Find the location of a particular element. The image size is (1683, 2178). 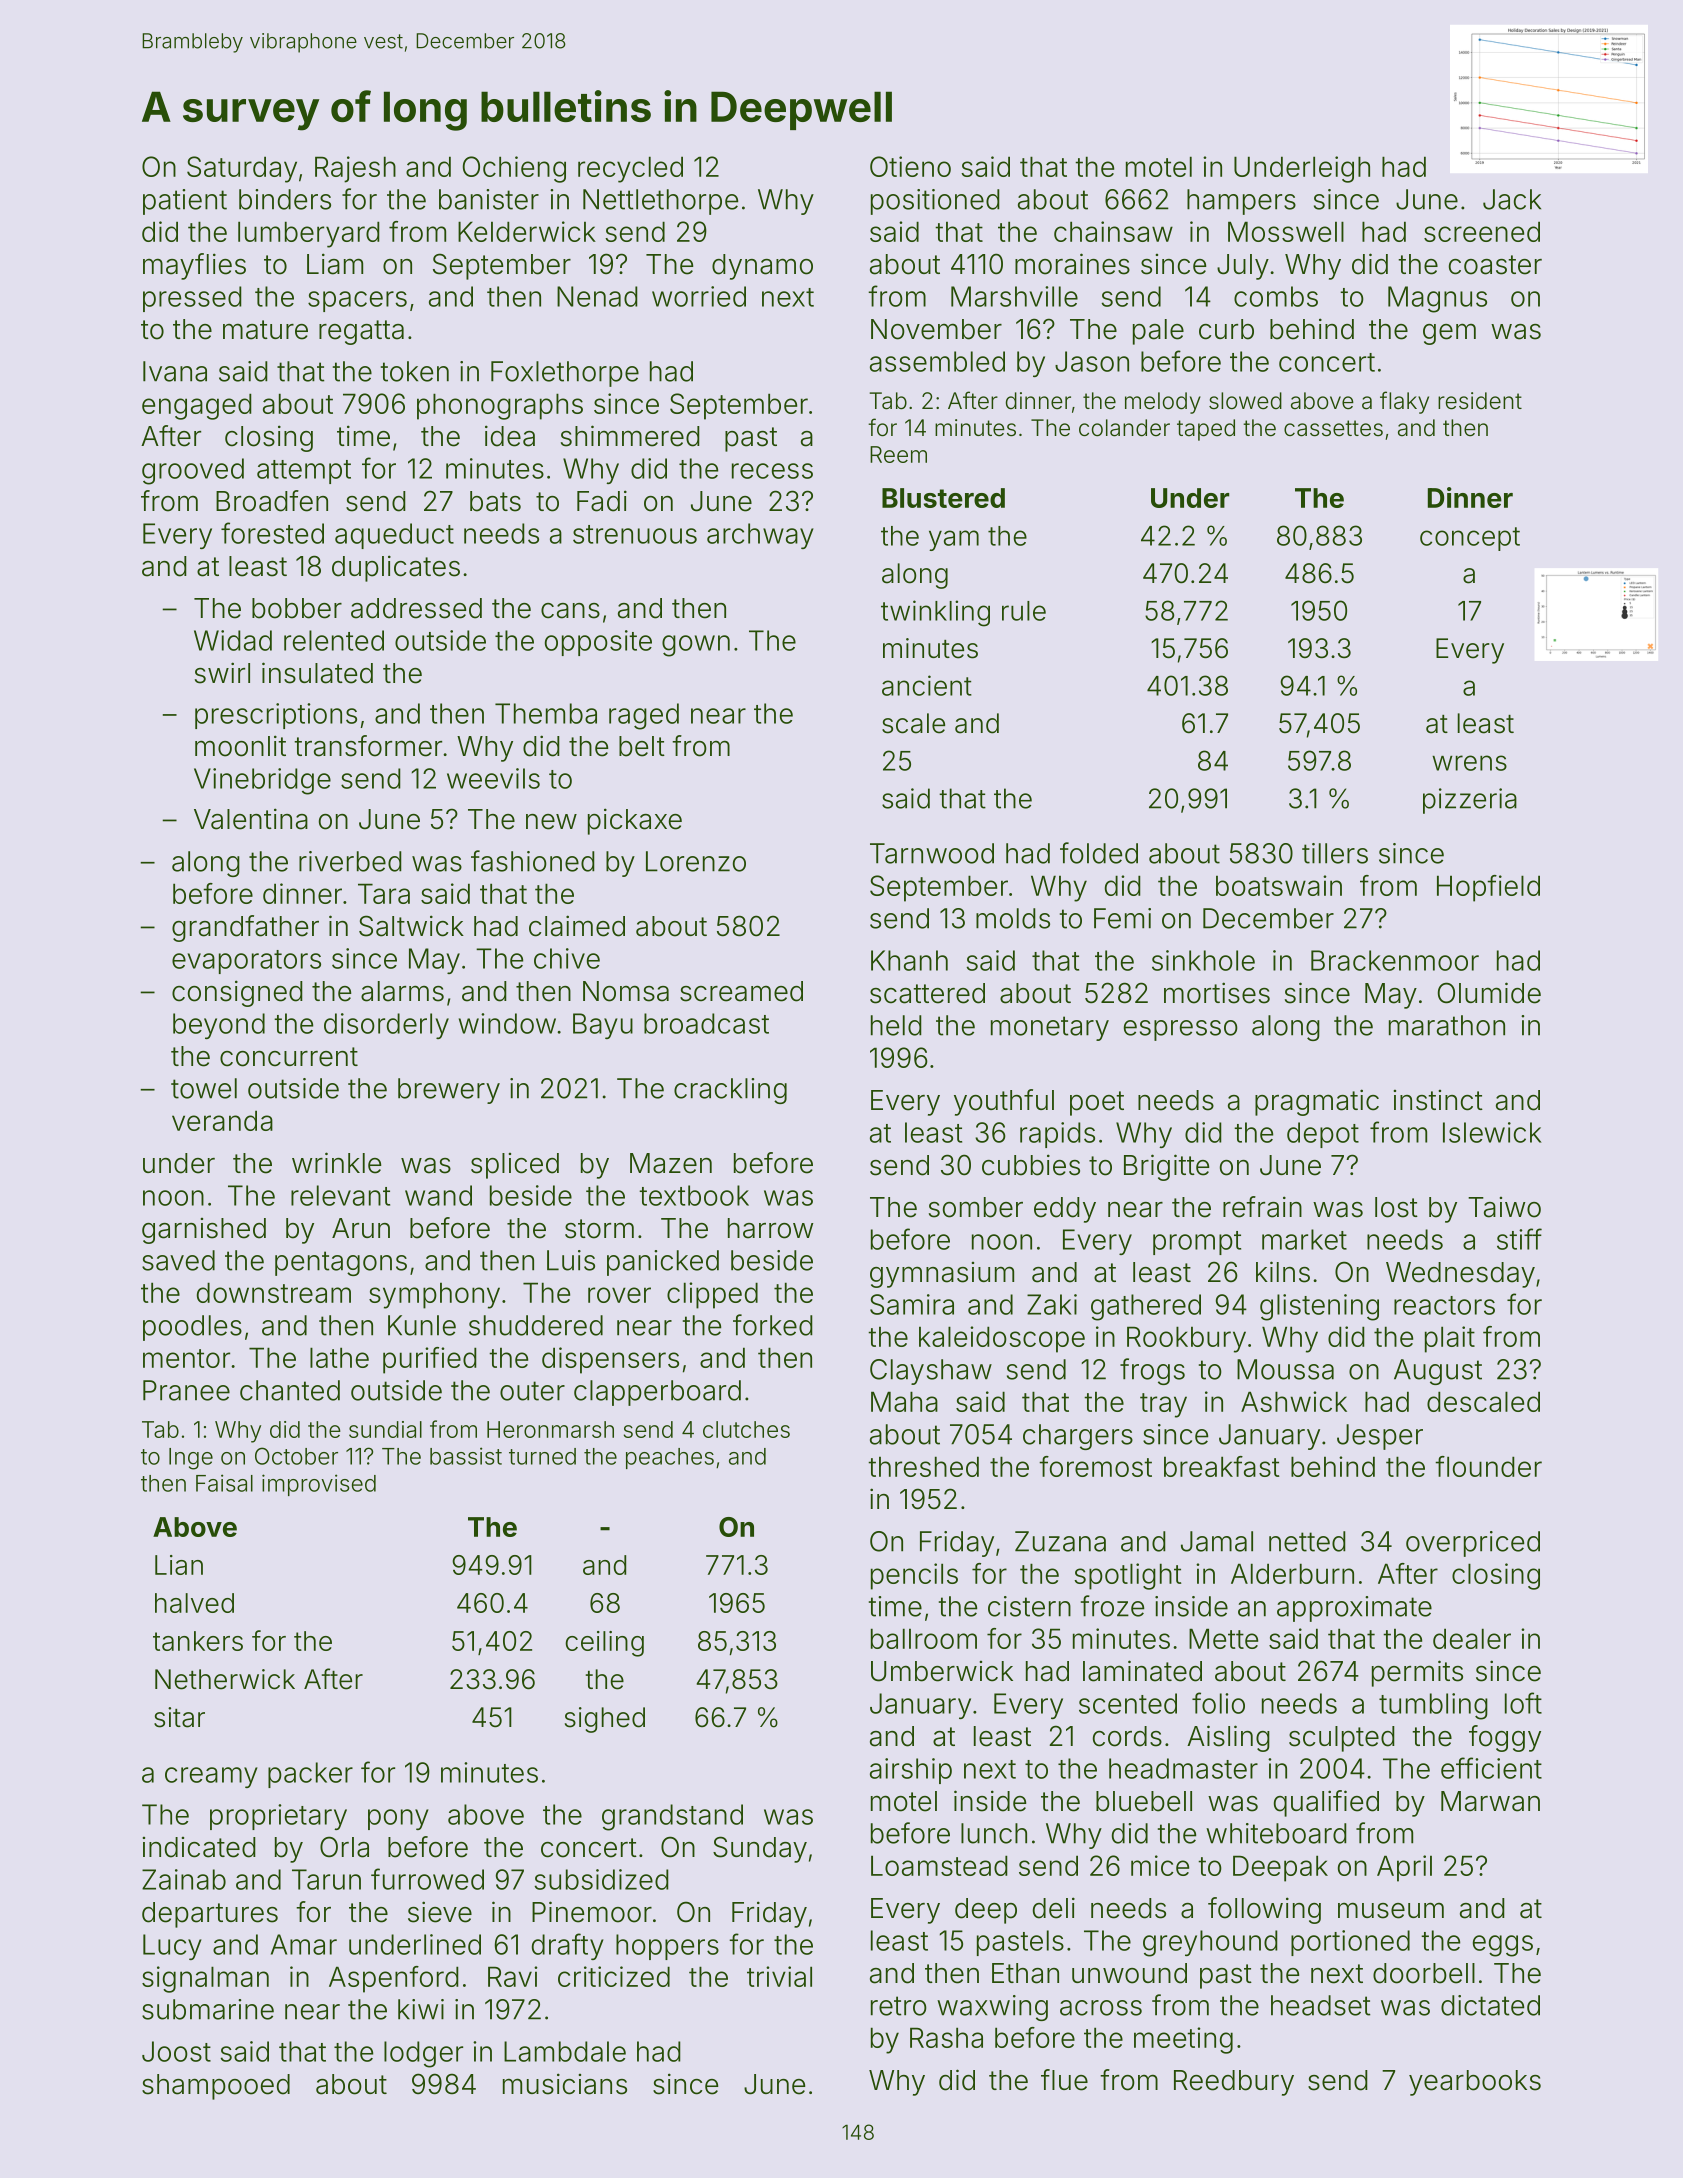

Tarnwood is located at coordinates (932, 853).
